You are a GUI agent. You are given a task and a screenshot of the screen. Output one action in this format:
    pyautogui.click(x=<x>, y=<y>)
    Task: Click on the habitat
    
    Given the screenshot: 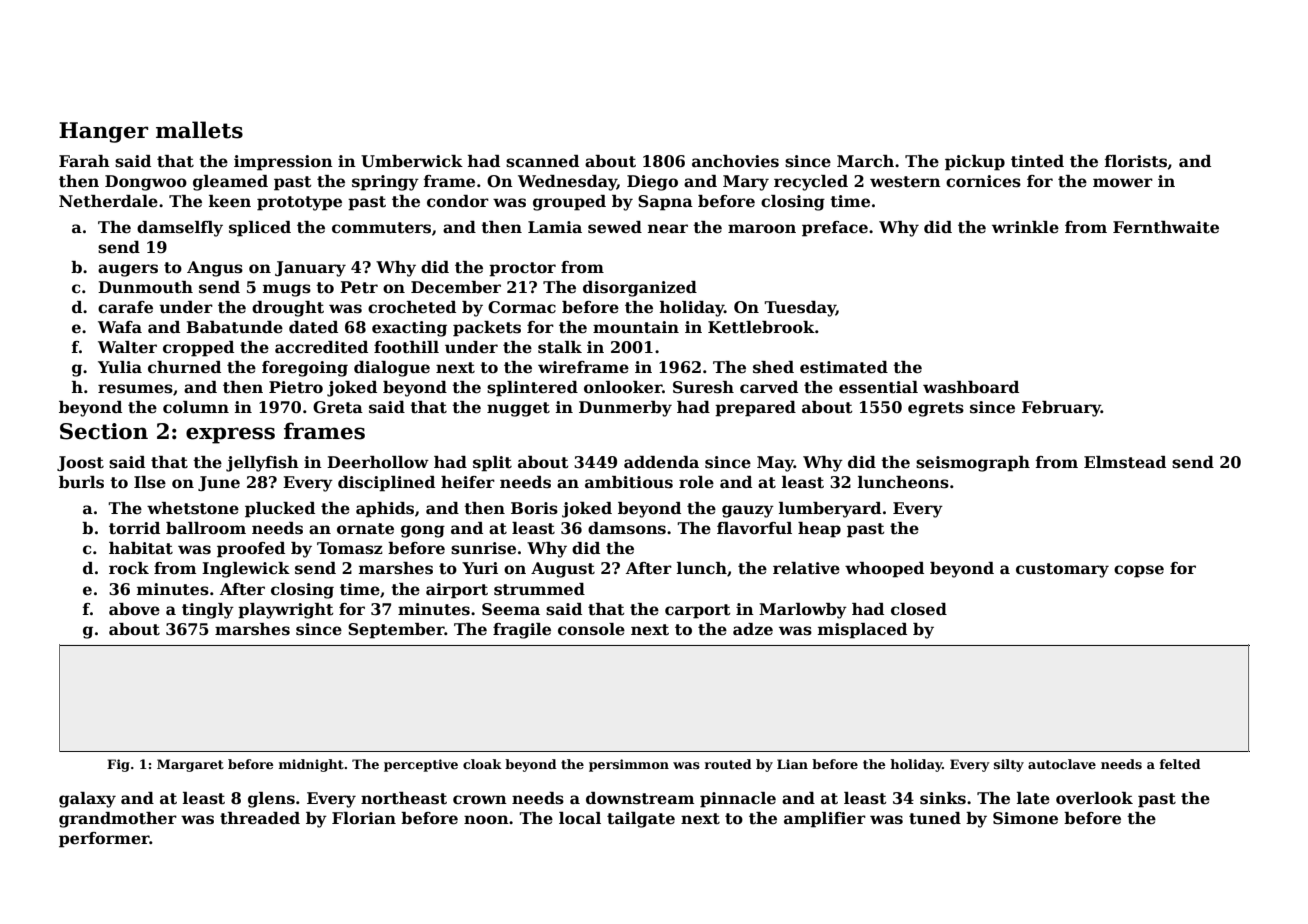 What is the action you would take?
    pyautogui.click(x=141, y=548)
